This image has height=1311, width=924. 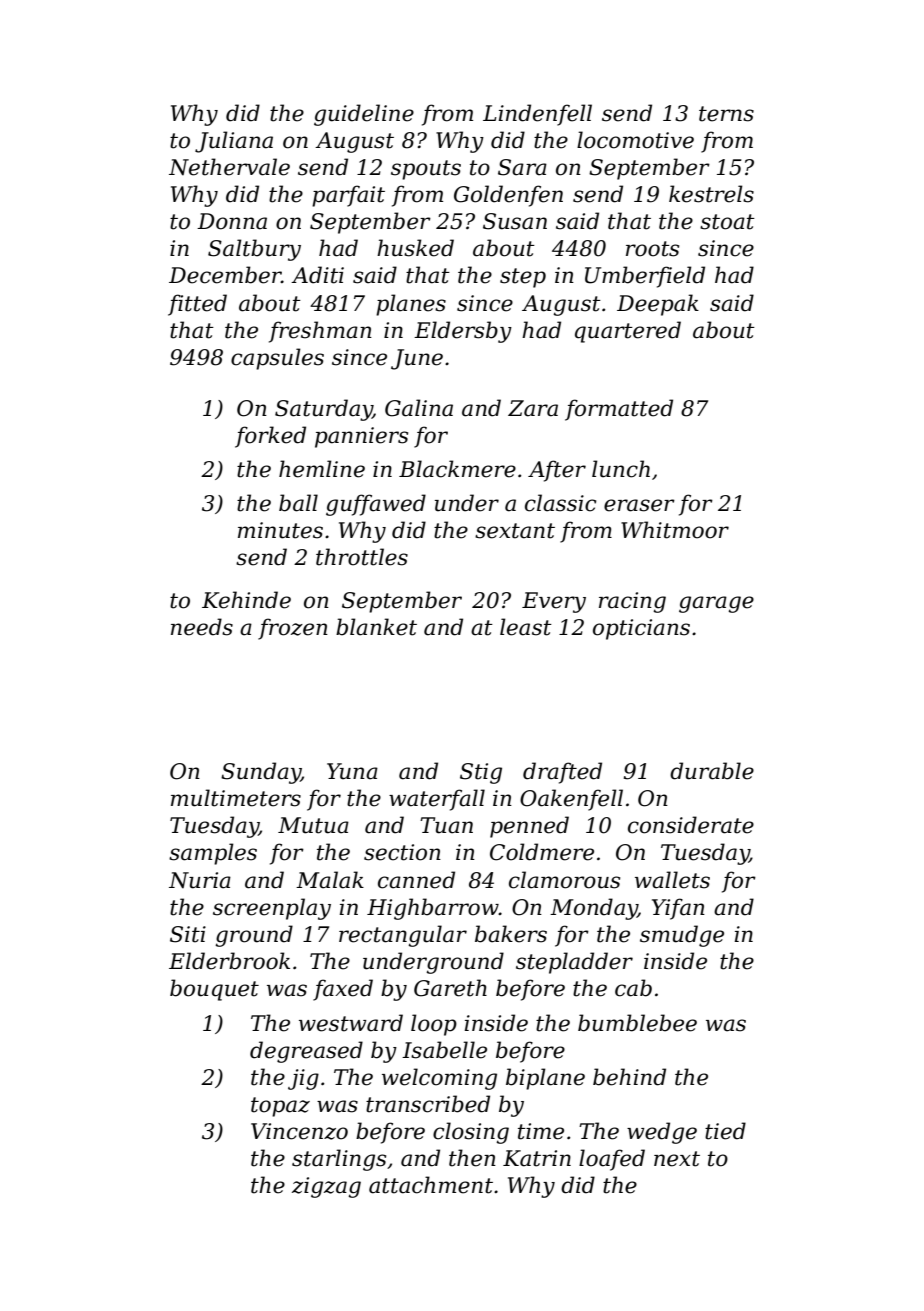 What do you see at coordinates (635, 140) in the image?
I see `locomotive` at bounding box center [635, 140].
